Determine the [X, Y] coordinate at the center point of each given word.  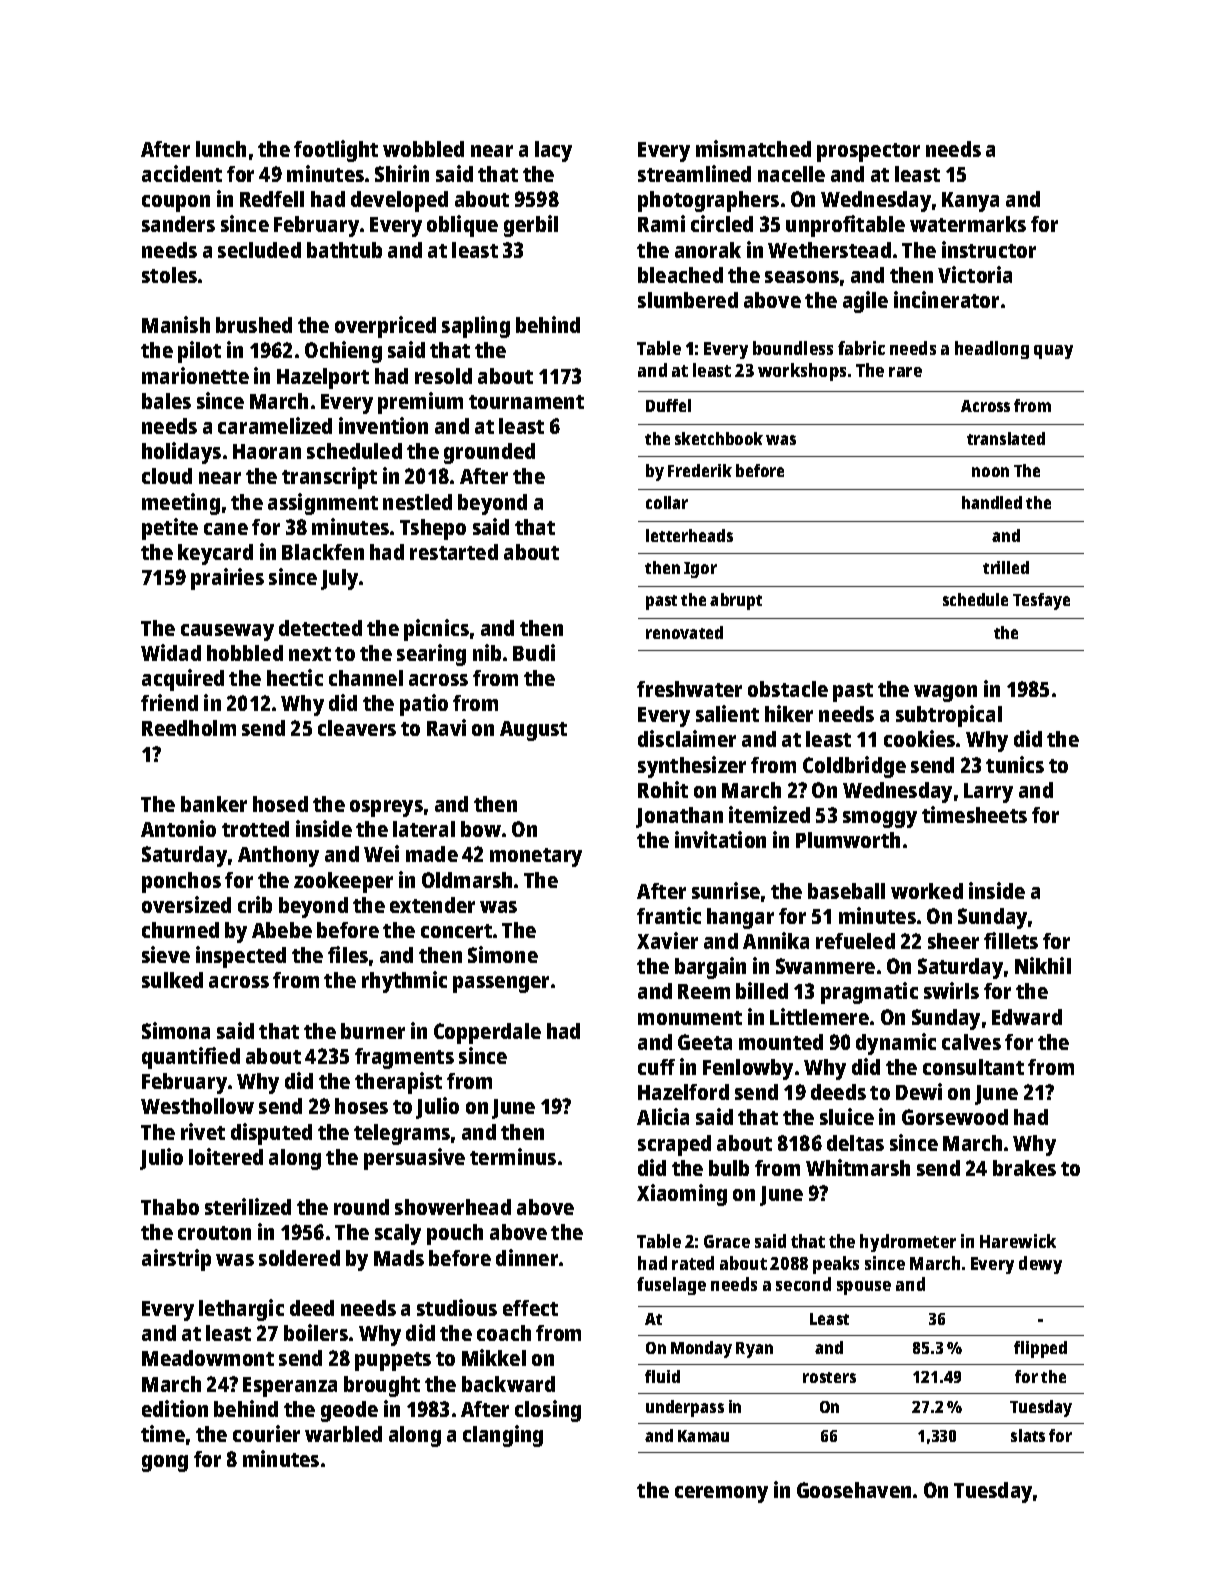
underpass [685, 1408]
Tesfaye [1041, 601]
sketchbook [719, 438]
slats [1028, 1435]
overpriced [385, 327]
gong [165, 1463]
